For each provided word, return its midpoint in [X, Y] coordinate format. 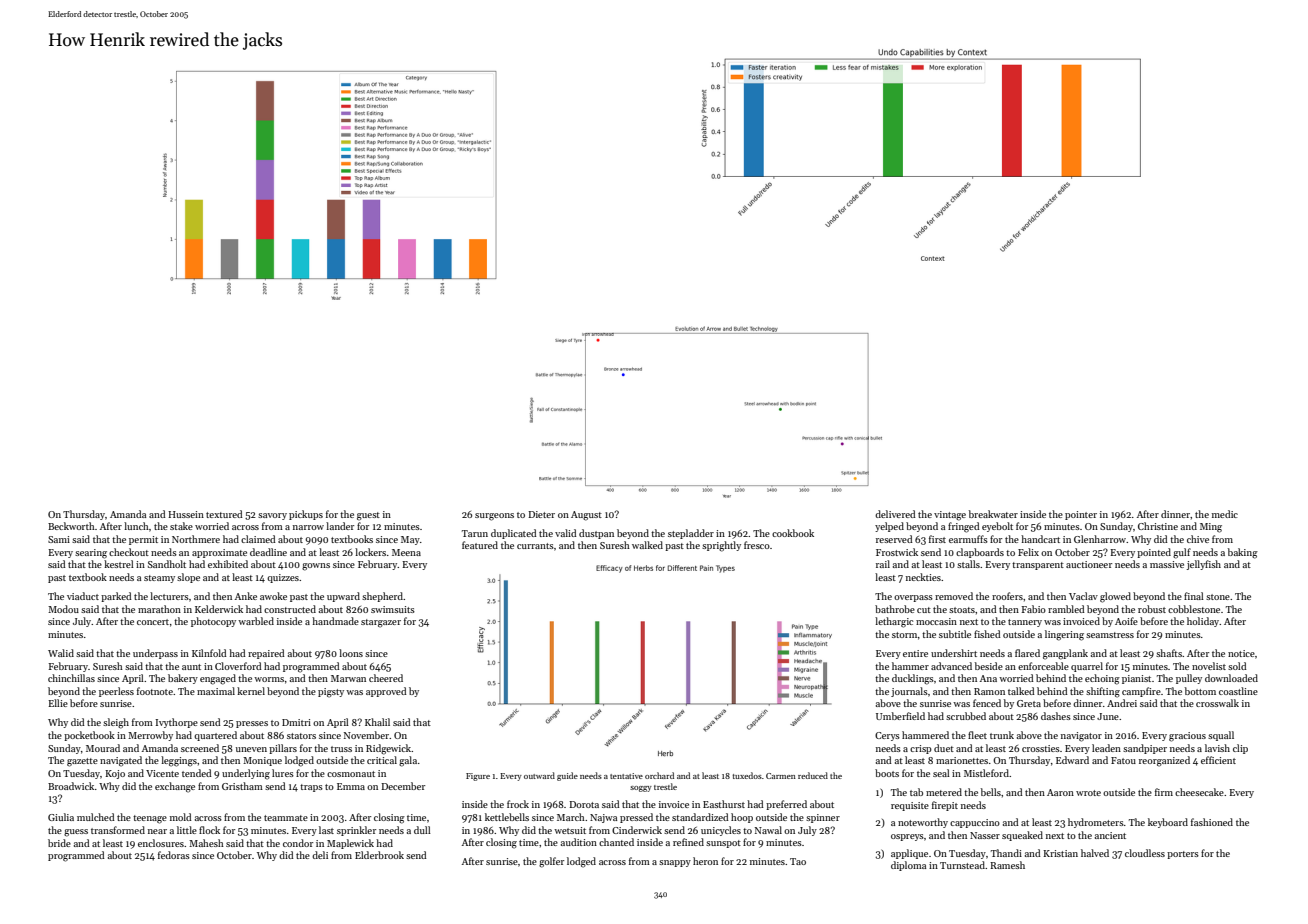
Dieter [541, 514]
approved [386, 692]
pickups [306, 515]
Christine [1158, 526]
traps [311, 788]
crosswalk [1217, 703]
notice [1241, 653]
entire [915, 653]
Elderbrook [379, 855]
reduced [813, 775]
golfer [551, 862]
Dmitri [296, 722]
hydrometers [1096, 823]
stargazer [381, 623]
